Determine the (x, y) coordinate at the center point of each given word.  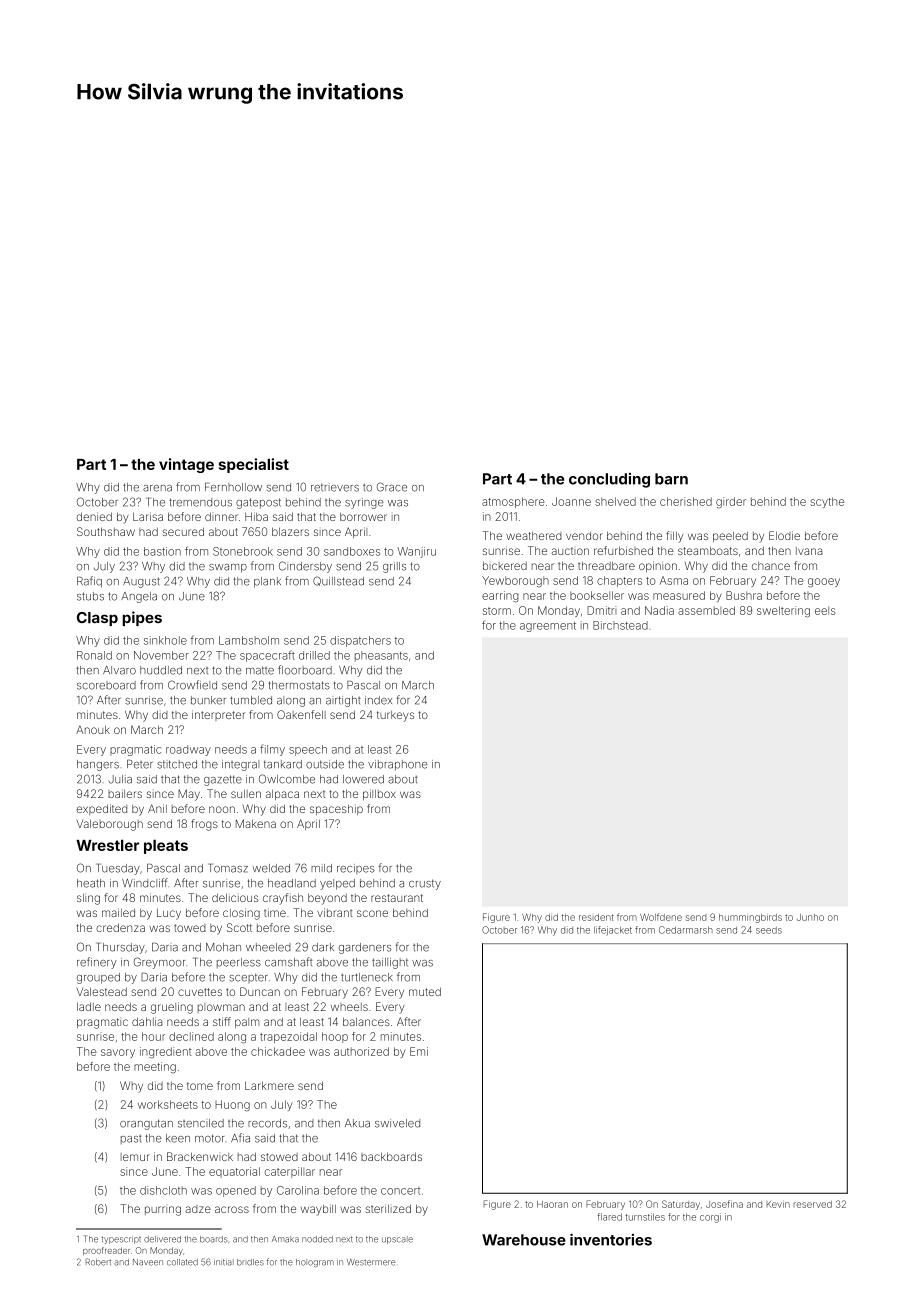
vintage (186, 465)
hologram (315, 1263)
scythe (827, 502)
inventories (611, 1239)
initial (224, 1262)
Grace (392, 487)
